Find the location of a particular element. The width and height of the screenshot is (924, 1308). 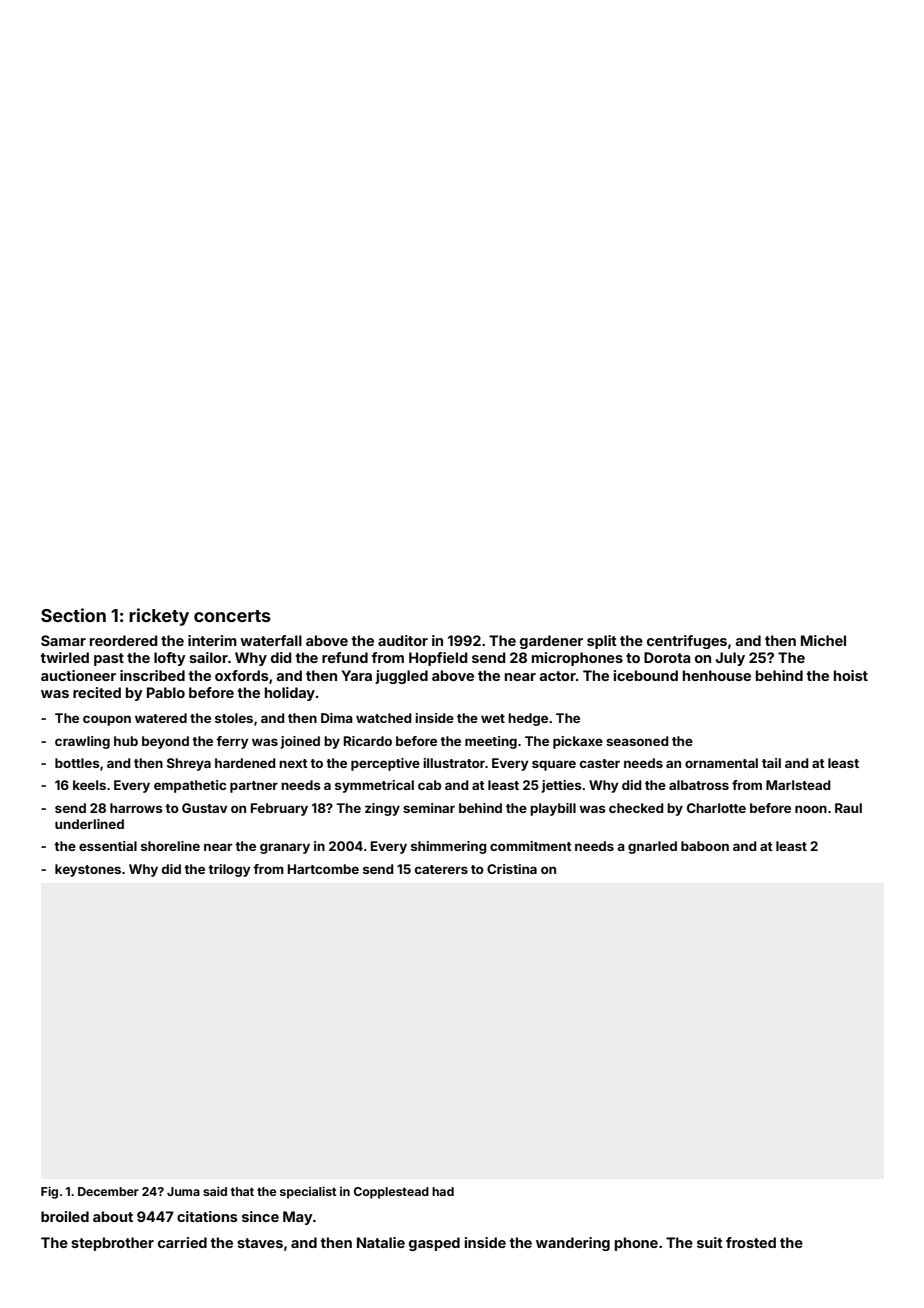

concerts is located at coordinates (232, 616).
